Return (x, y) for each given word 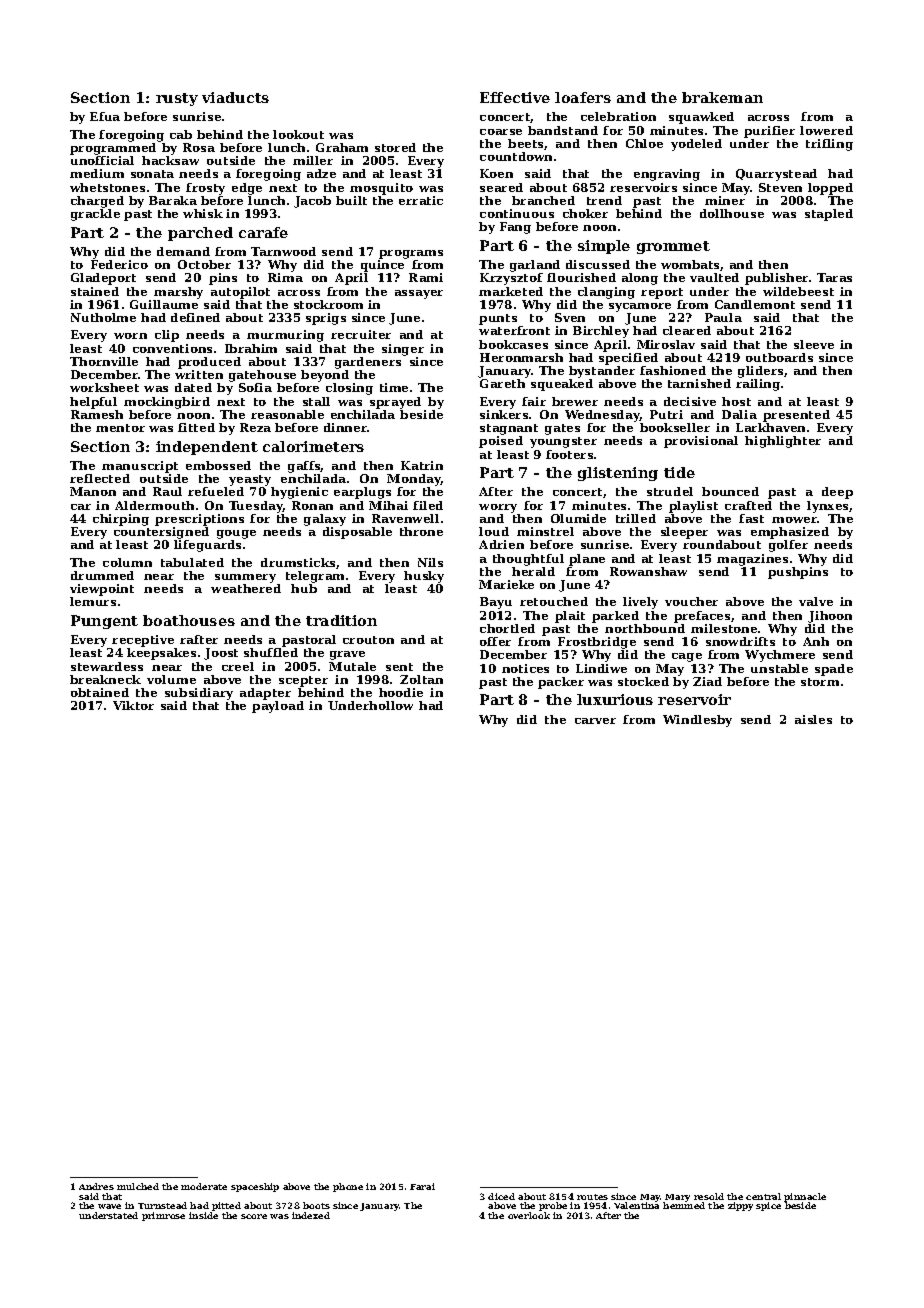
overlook (529, 1215)
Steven (780, 187)
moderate (204, 1186)
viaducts (235, 97)
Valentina (636, 1206)
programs (411, 254)
